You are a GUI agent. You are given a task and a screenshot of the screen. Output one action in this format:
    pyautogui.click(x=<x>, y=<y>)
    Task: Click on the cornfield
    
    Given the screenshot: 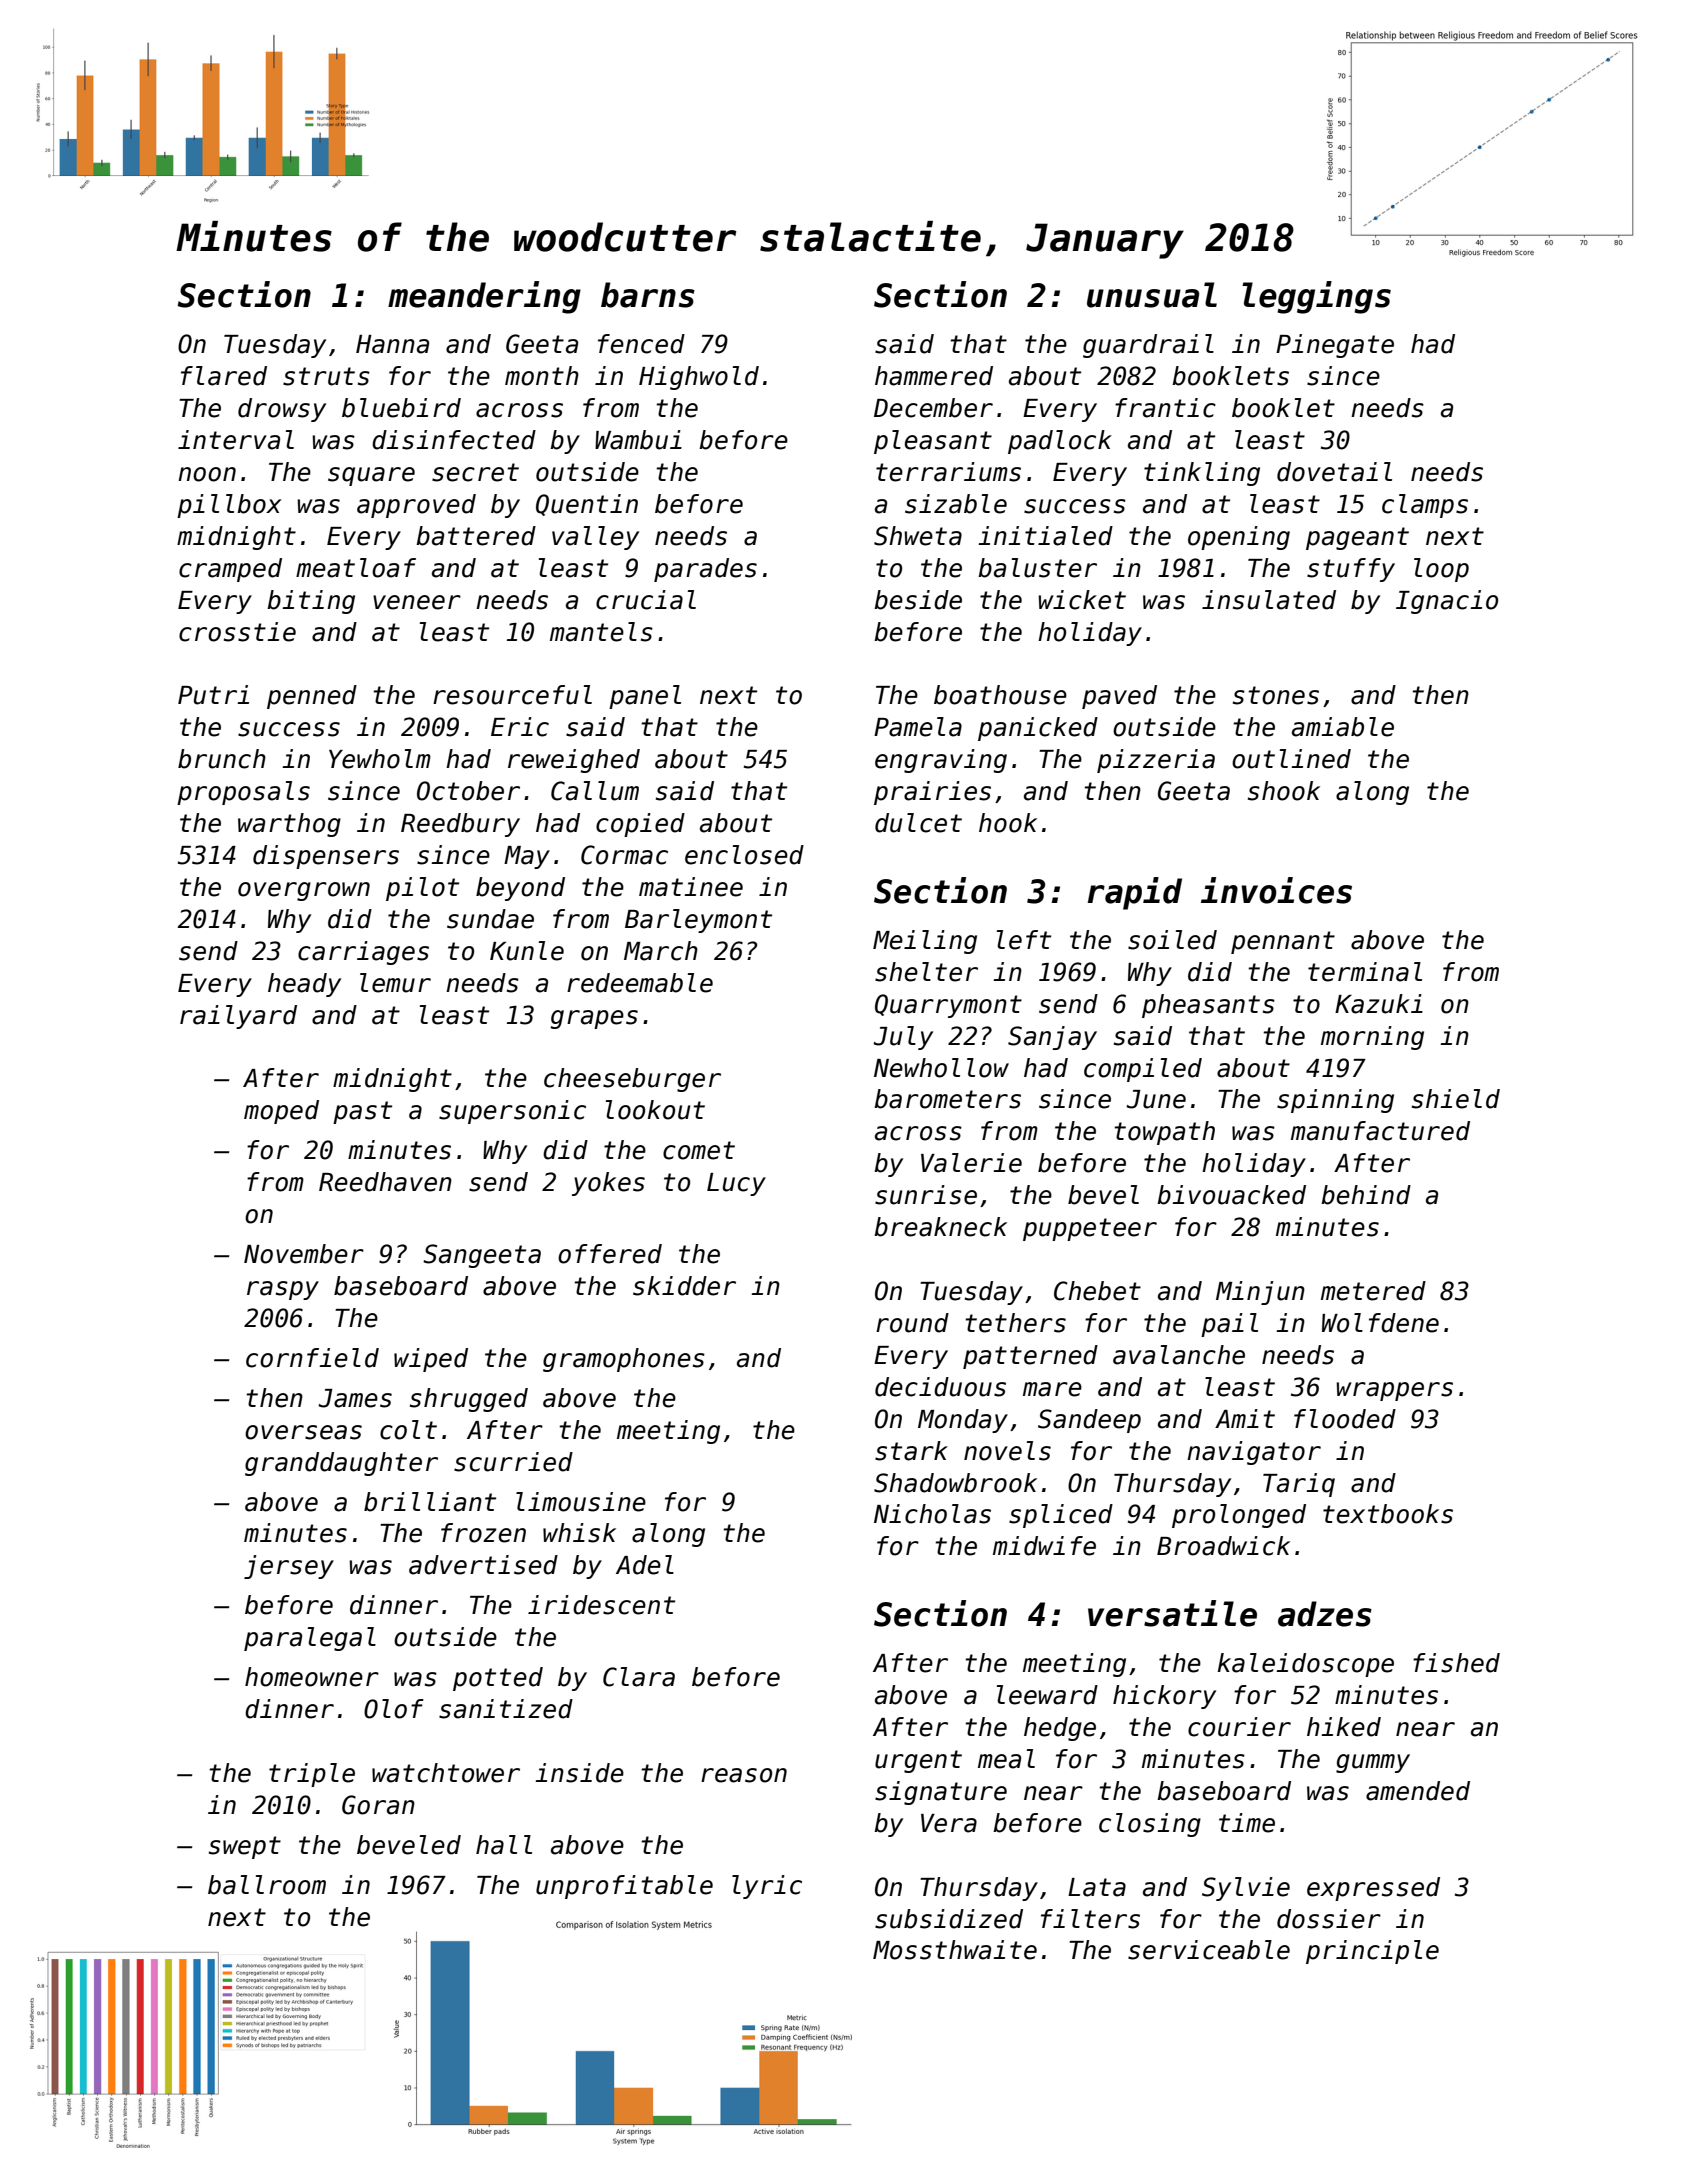 What is the action you would take?
    pyautogui.click(x=312, y=1358)
